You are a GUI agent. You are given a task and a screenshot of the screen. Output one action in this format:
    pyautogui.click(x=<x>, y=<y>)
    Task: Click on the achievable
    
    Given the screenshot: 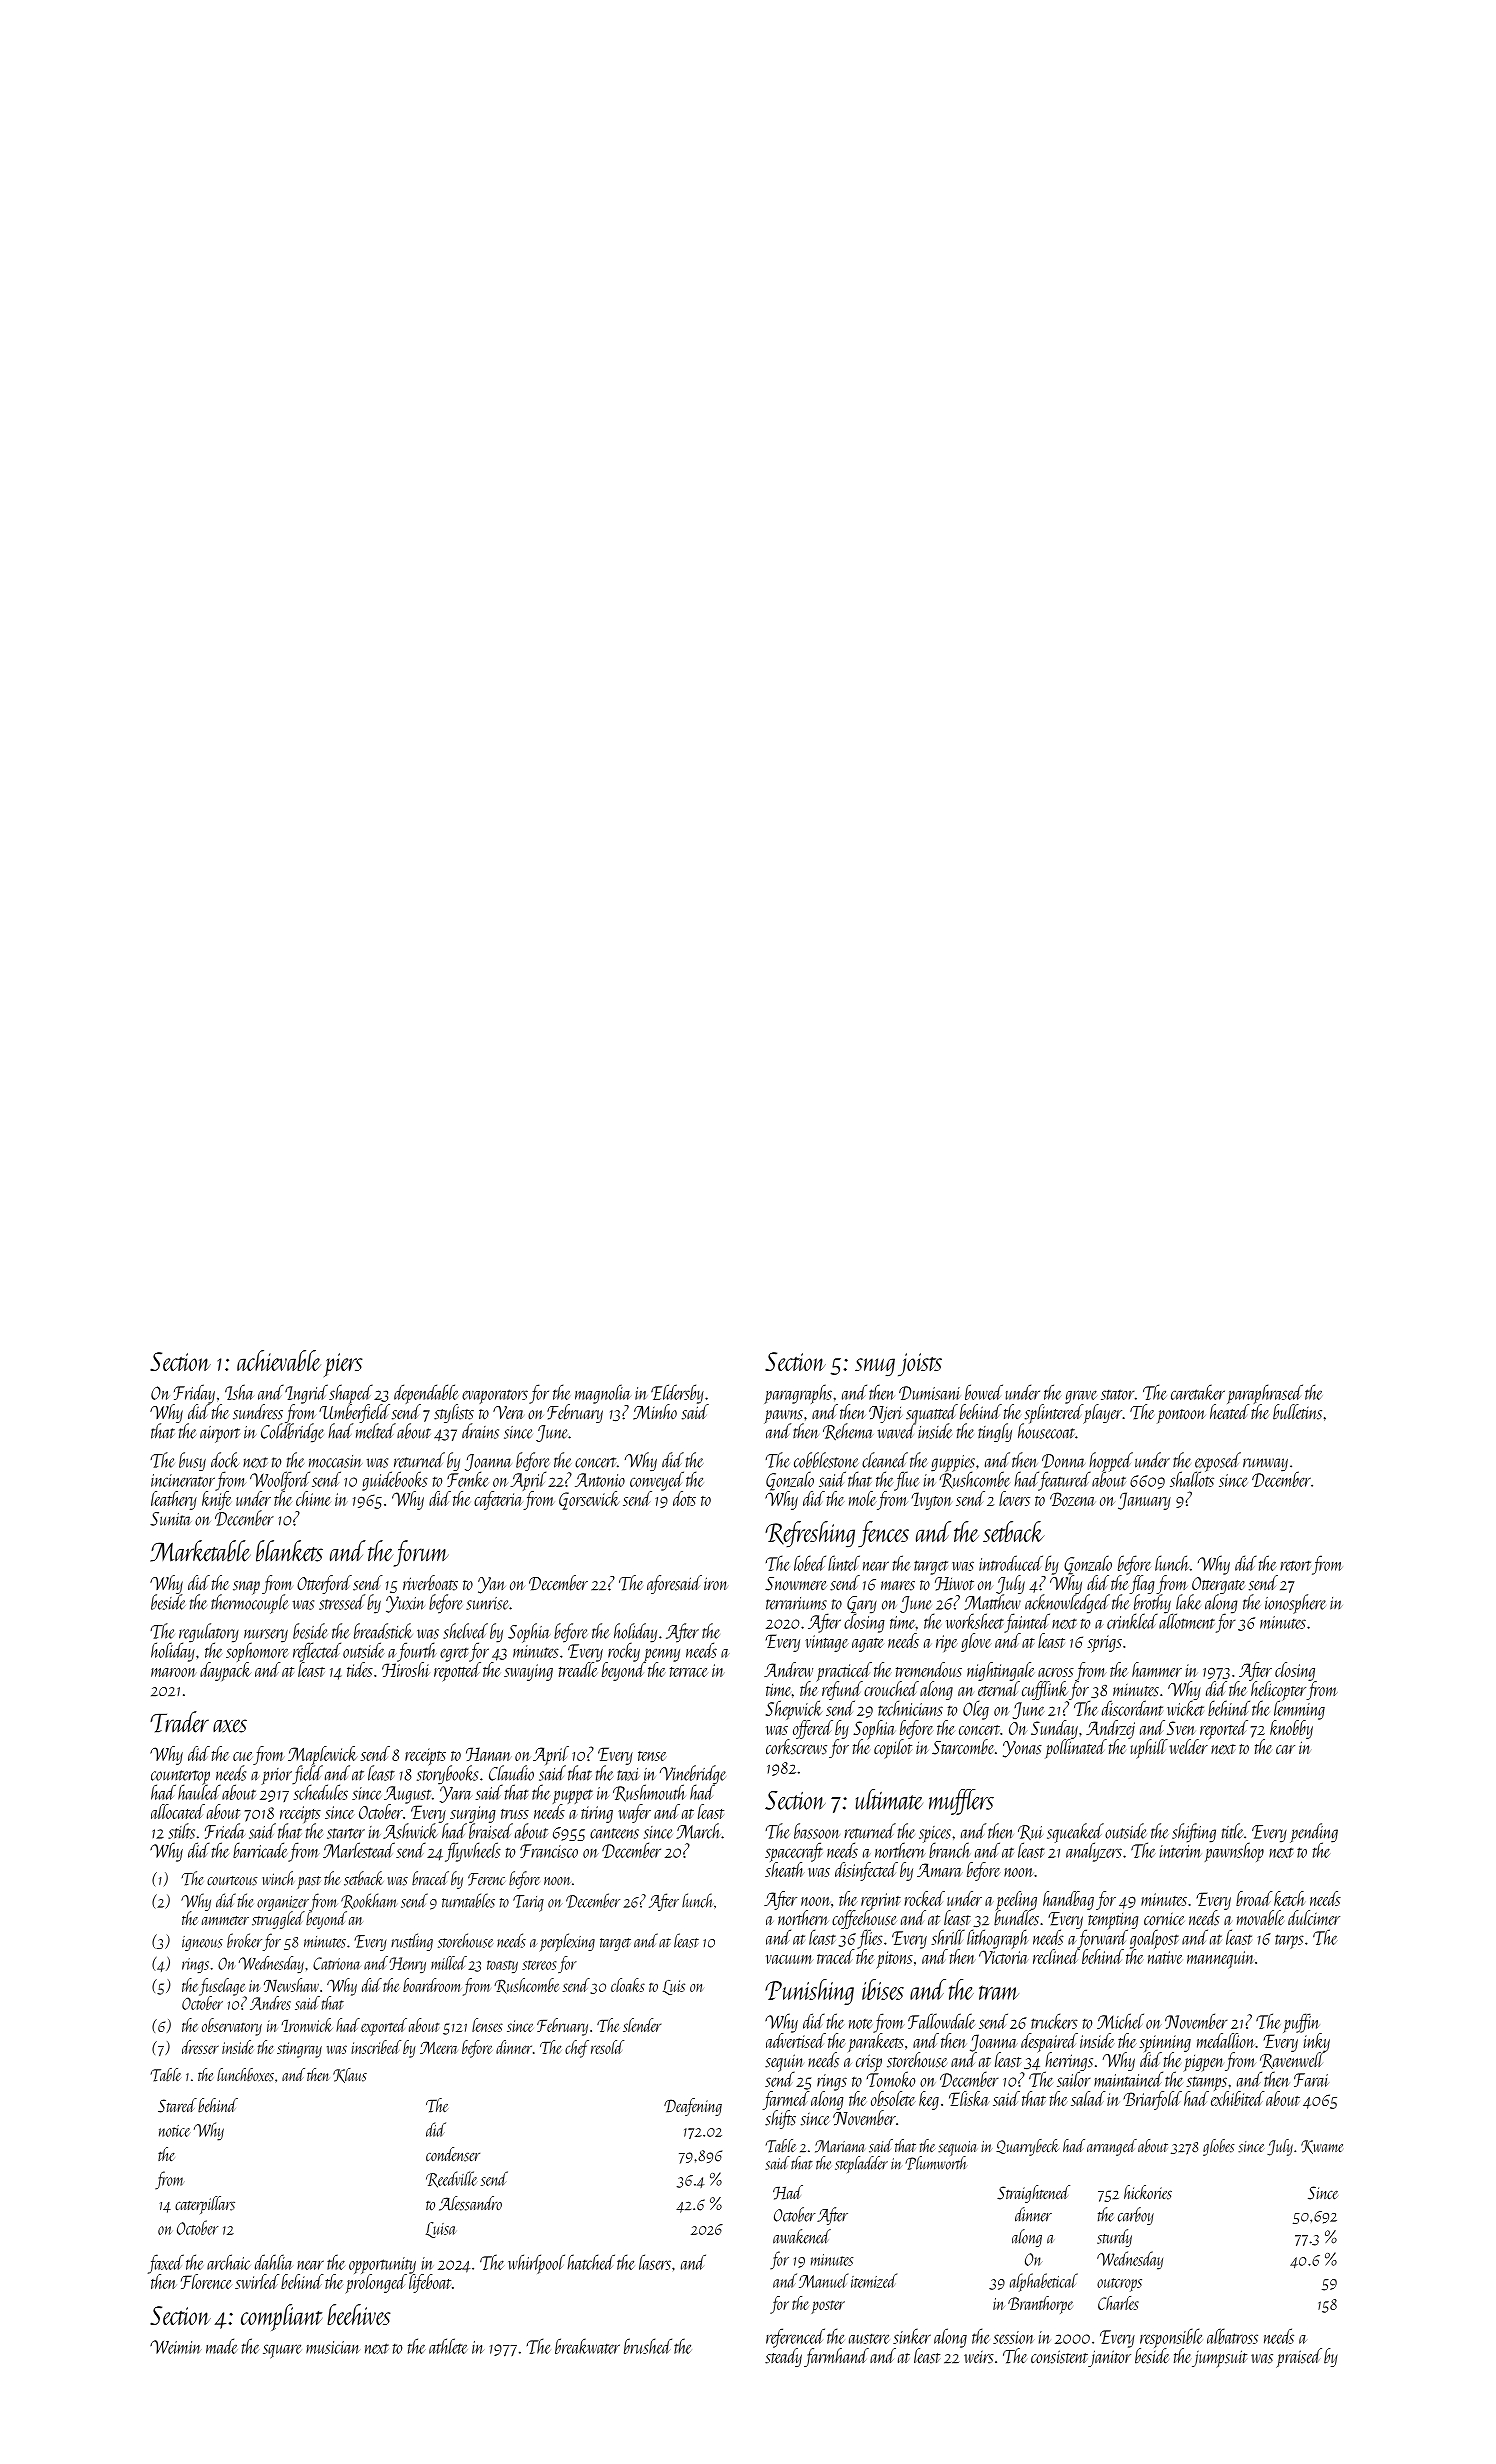 What is the action you would take?
    pyautogui.click(x=279, y=1360)
